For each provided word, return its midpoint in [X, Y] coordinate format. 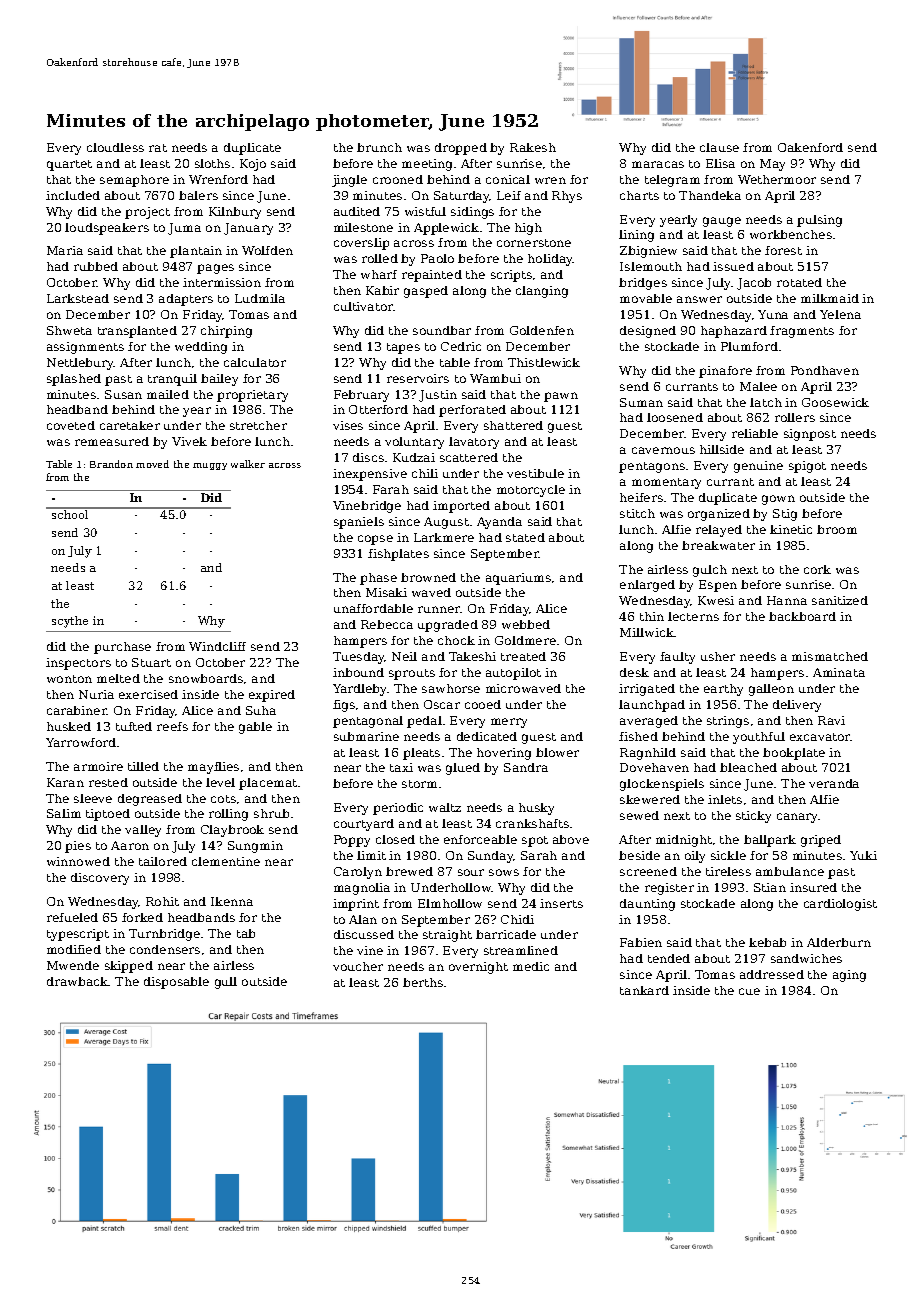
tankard [644, 990]
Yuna [773, 314]
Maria [65, 250]
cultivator [364, 306]
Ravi [831, 720]
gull [226, 983]
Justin [438, 396]
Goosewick [835, 402]
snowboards [206, 678]
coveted [71, 425]
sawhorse [451, 688]
